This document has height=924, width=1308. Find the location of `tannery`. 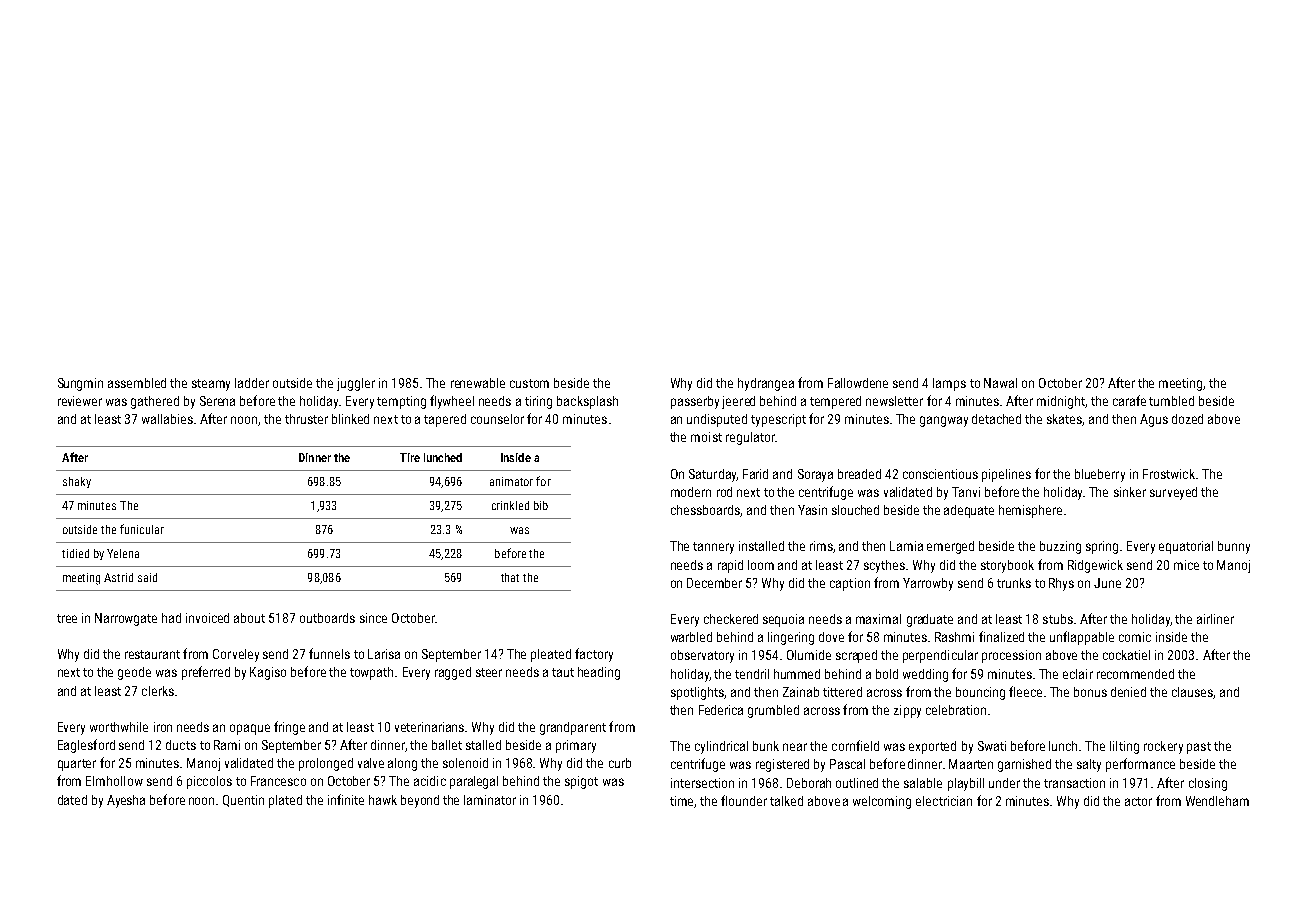

tannery is located at coordinates (713, 548).
